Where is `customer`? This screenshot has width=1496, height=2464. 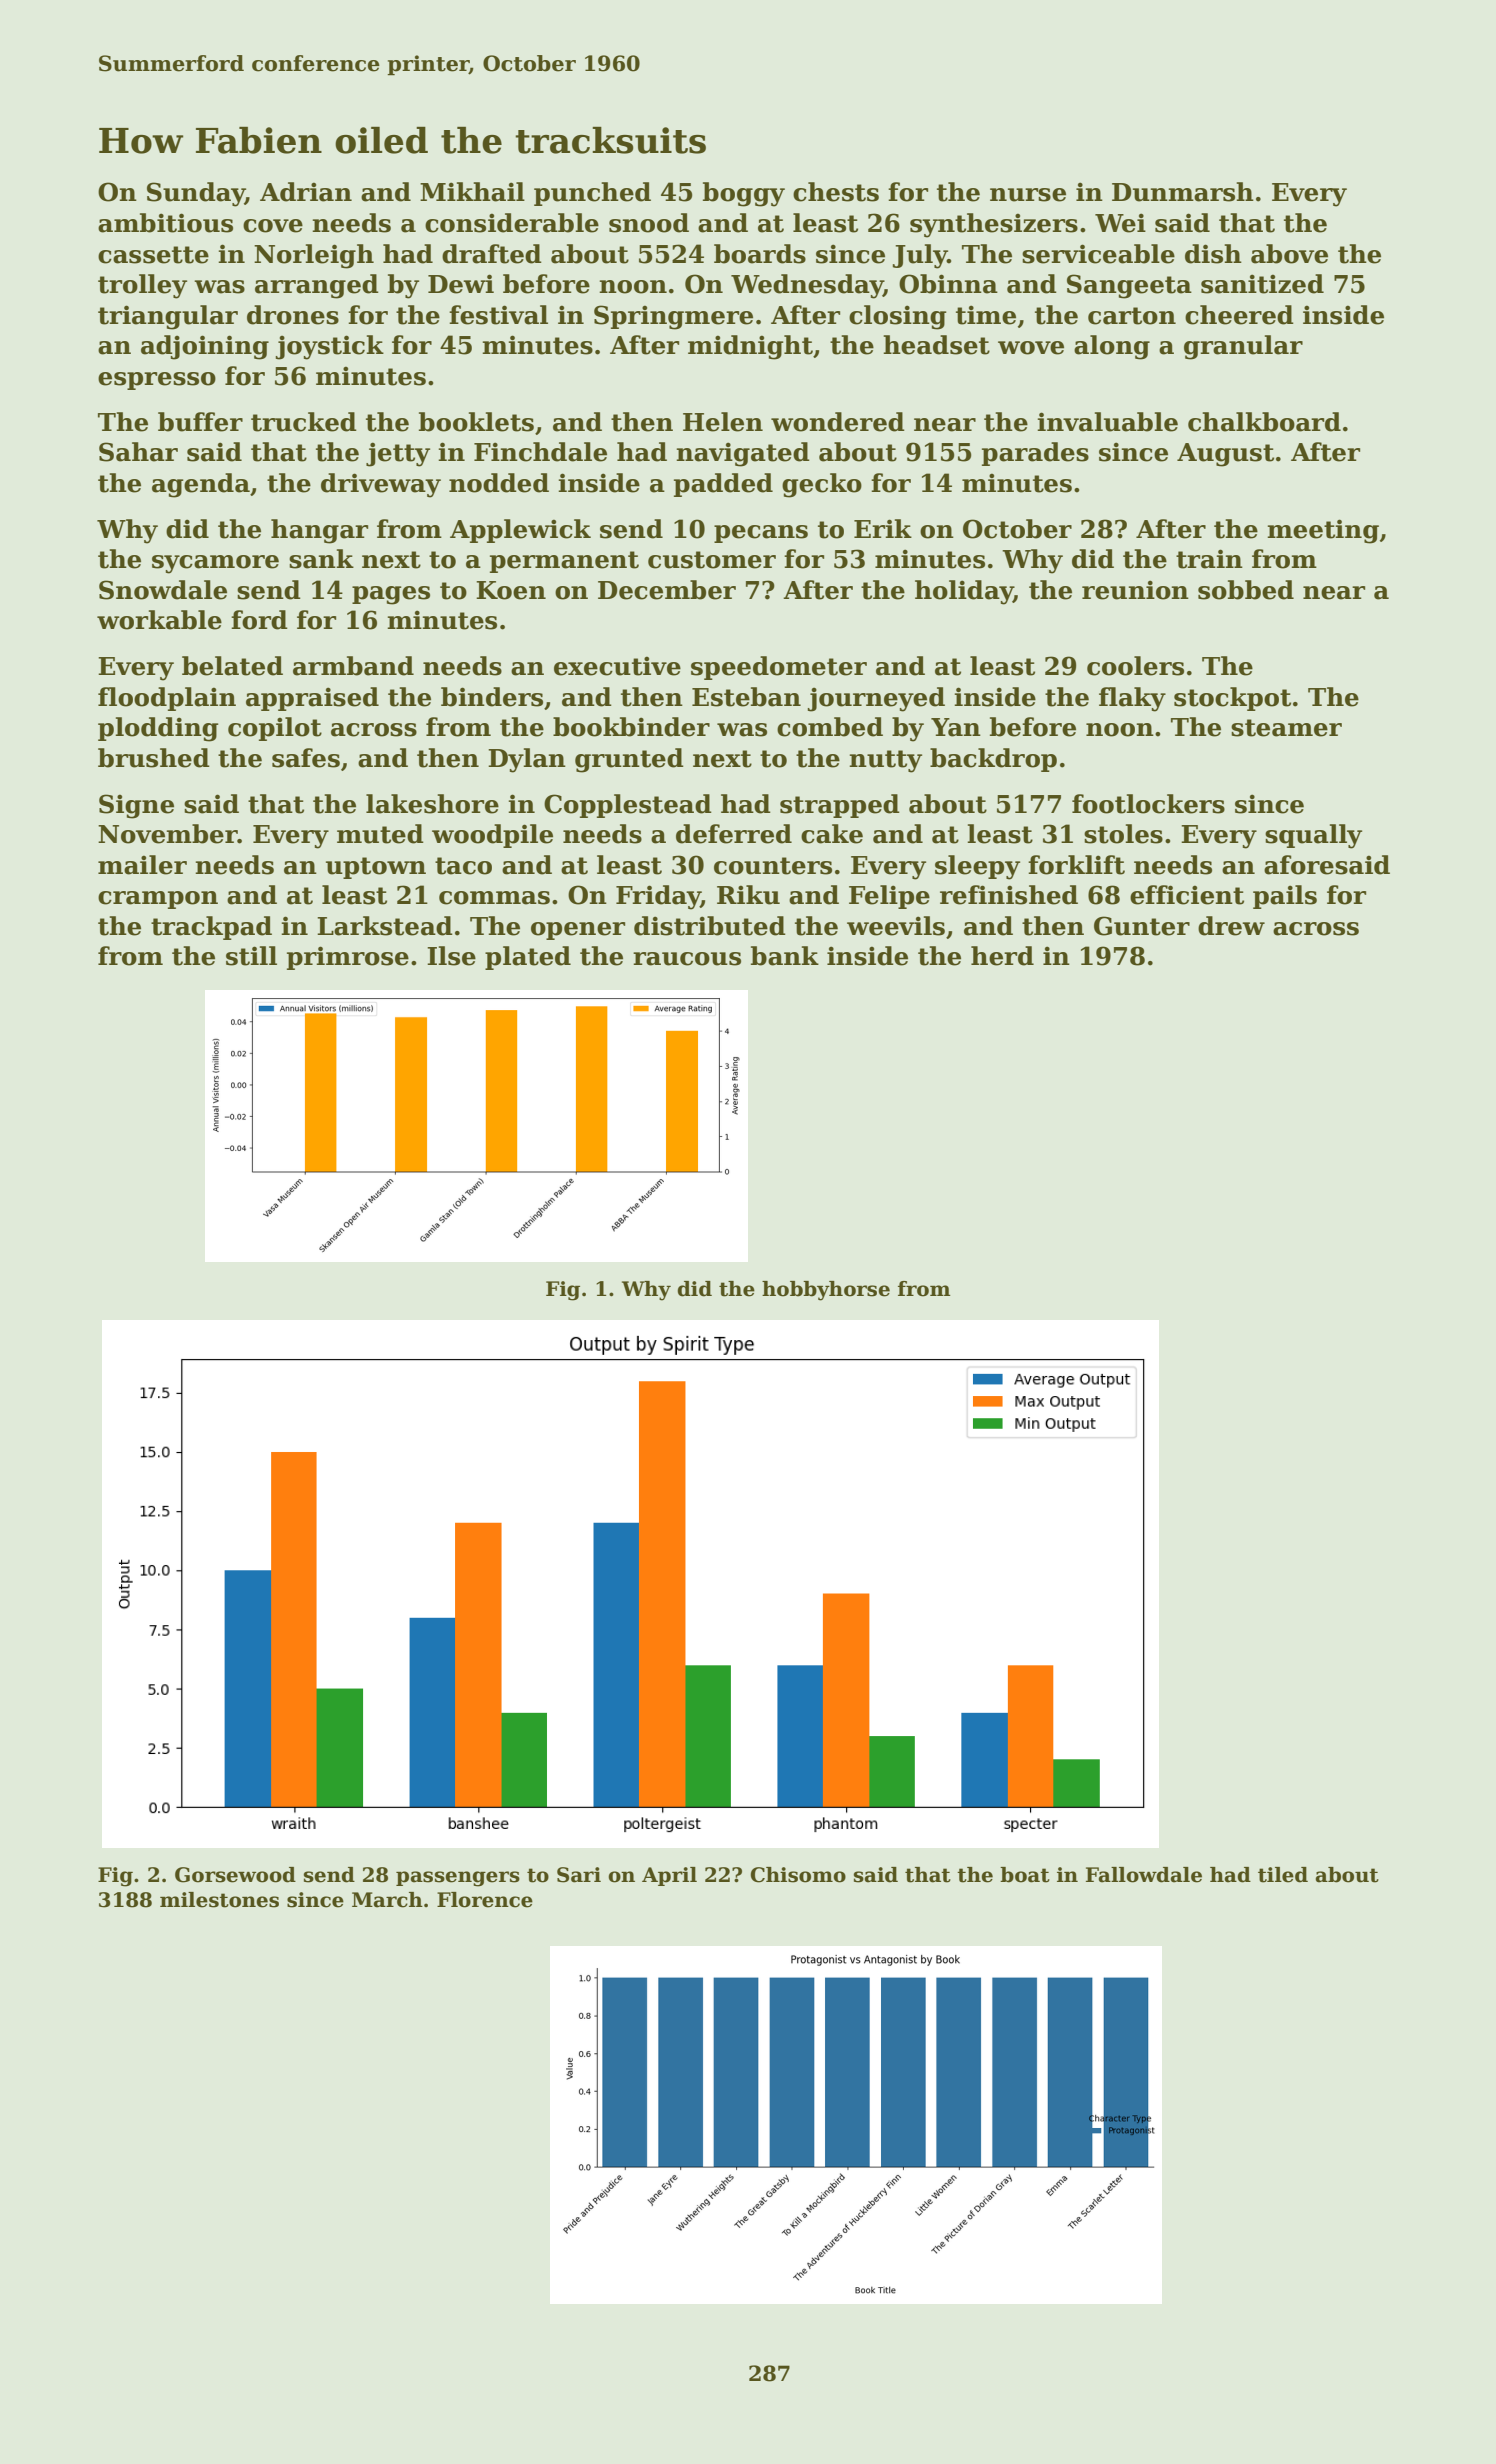 customer is located at coordinates (712, 560).
